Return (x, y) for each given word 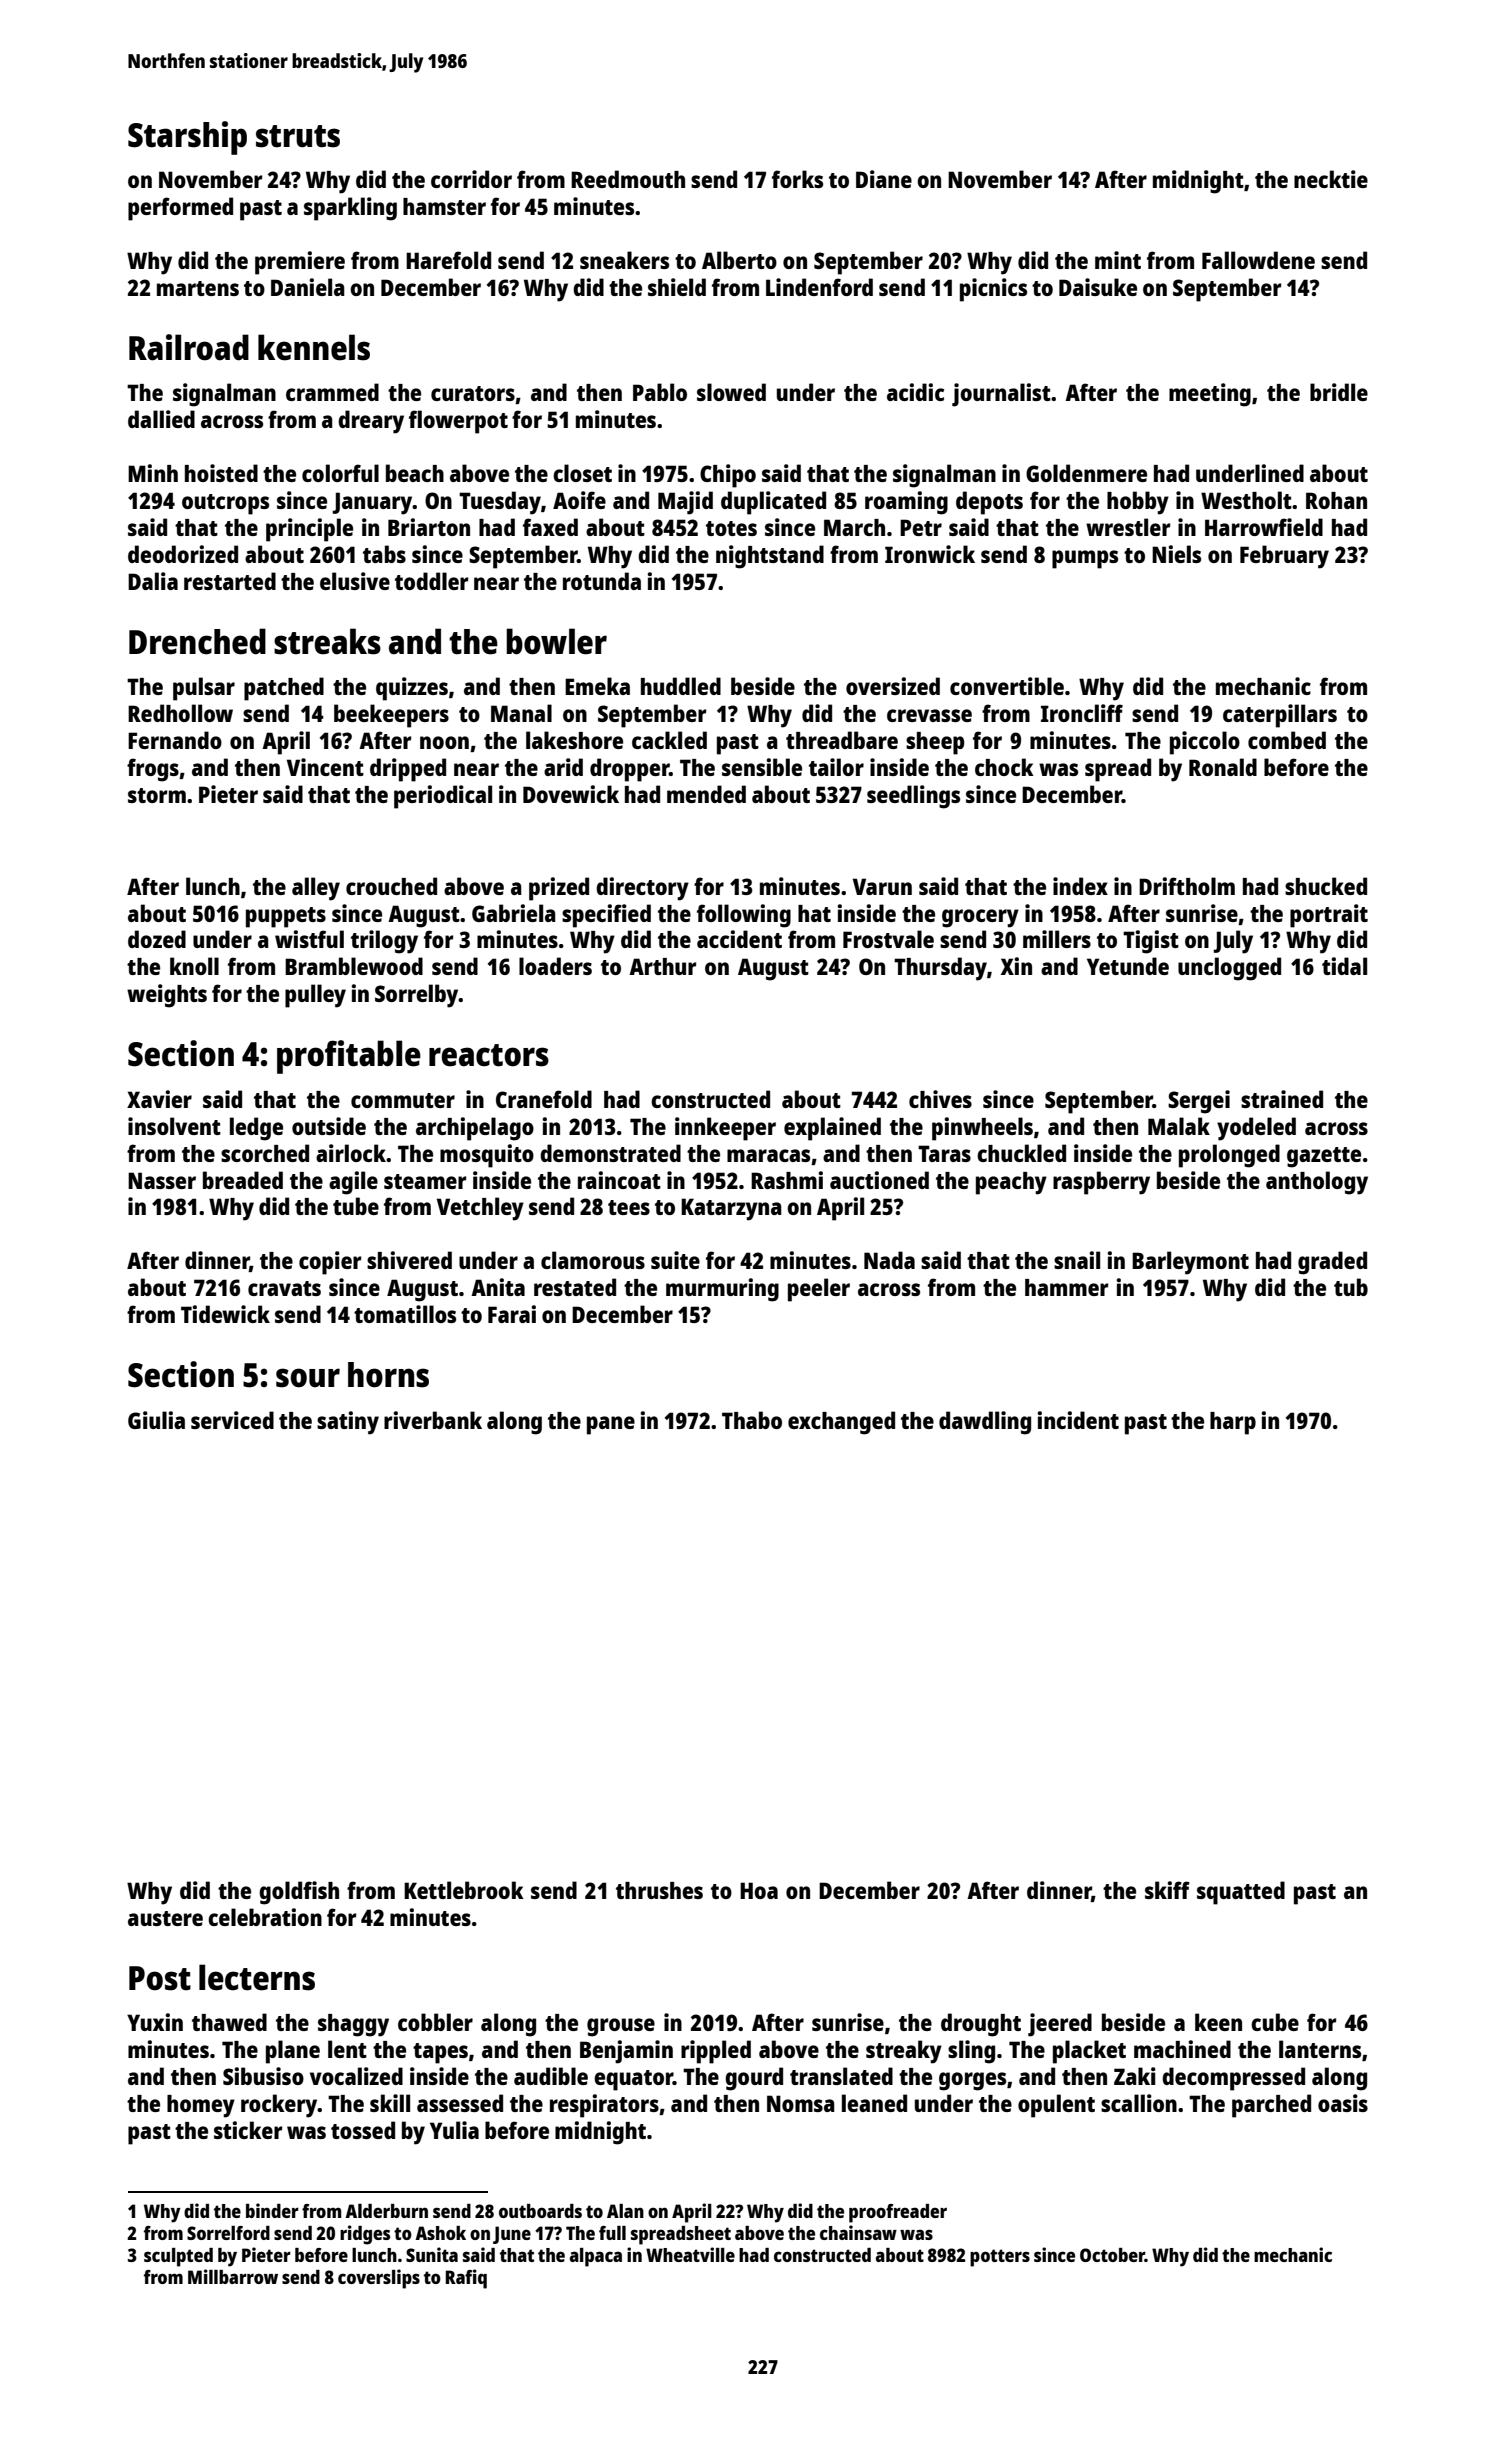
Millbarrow (233, 2276)
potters (1000, 2258)
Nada (889, 1260)
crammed (332, 392)
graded (1332, 1263)
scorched (265, 1153)
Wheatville (690, 2254)
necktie (1331, 179)
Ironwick (930, 554)
